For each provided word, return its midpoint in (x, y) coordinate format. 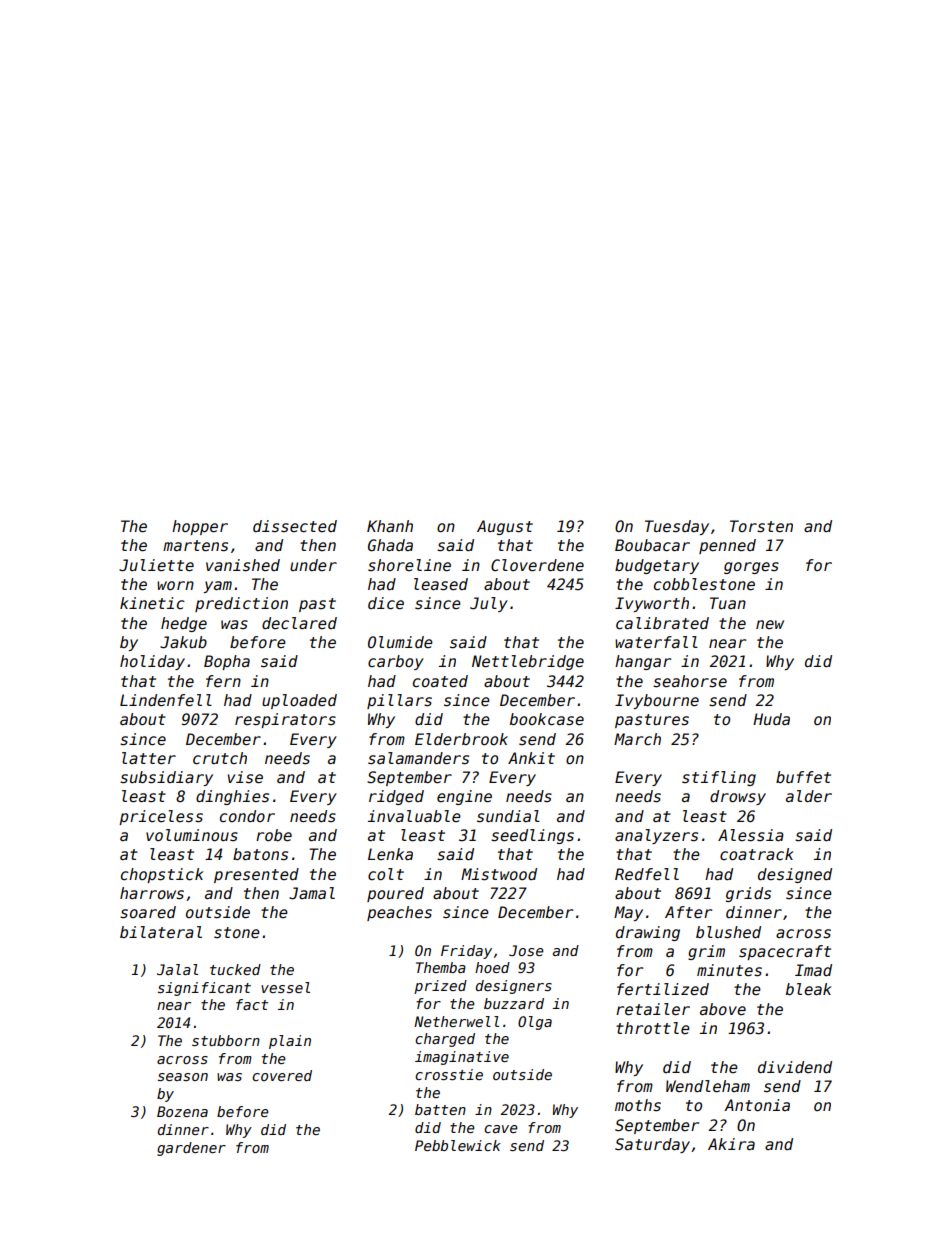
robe (274, 835)
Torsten (761, 526)
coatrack (757, 854)
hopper (200, 527)
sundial (508, 816)
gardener (191, 1149)
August (505, 527)
